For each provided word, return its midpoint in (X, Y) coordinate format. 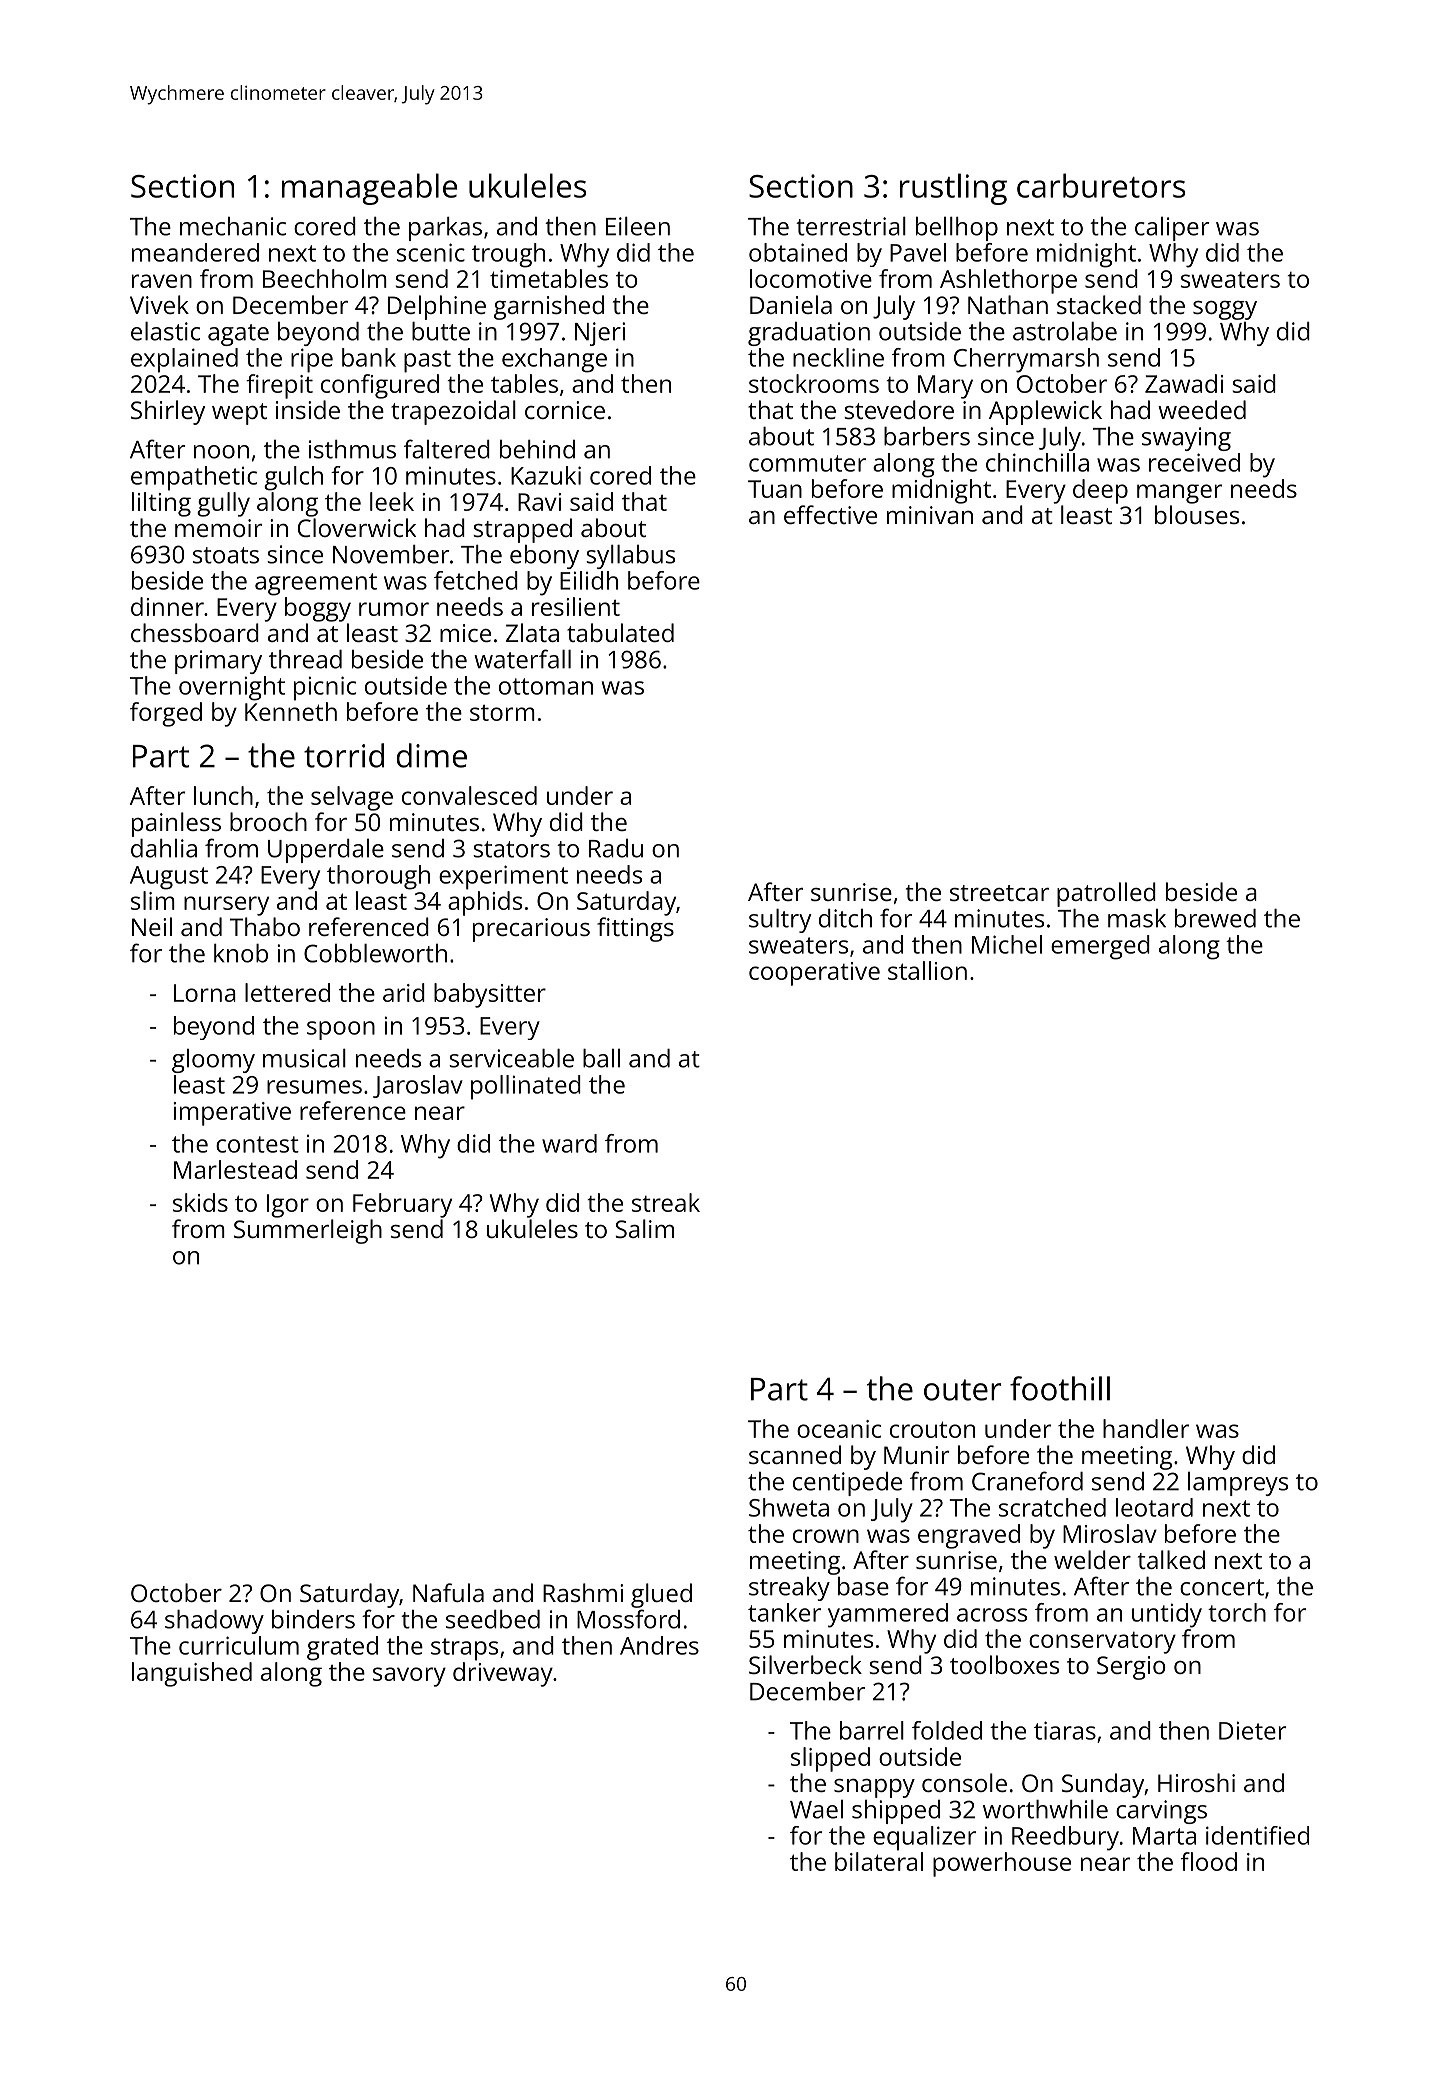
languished (192, 1674)
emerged (1100, 947)
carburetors (1101, 185)
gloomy (213, 1061)
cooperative (814, 974)
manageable (369, 189)
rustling (953, 189)
